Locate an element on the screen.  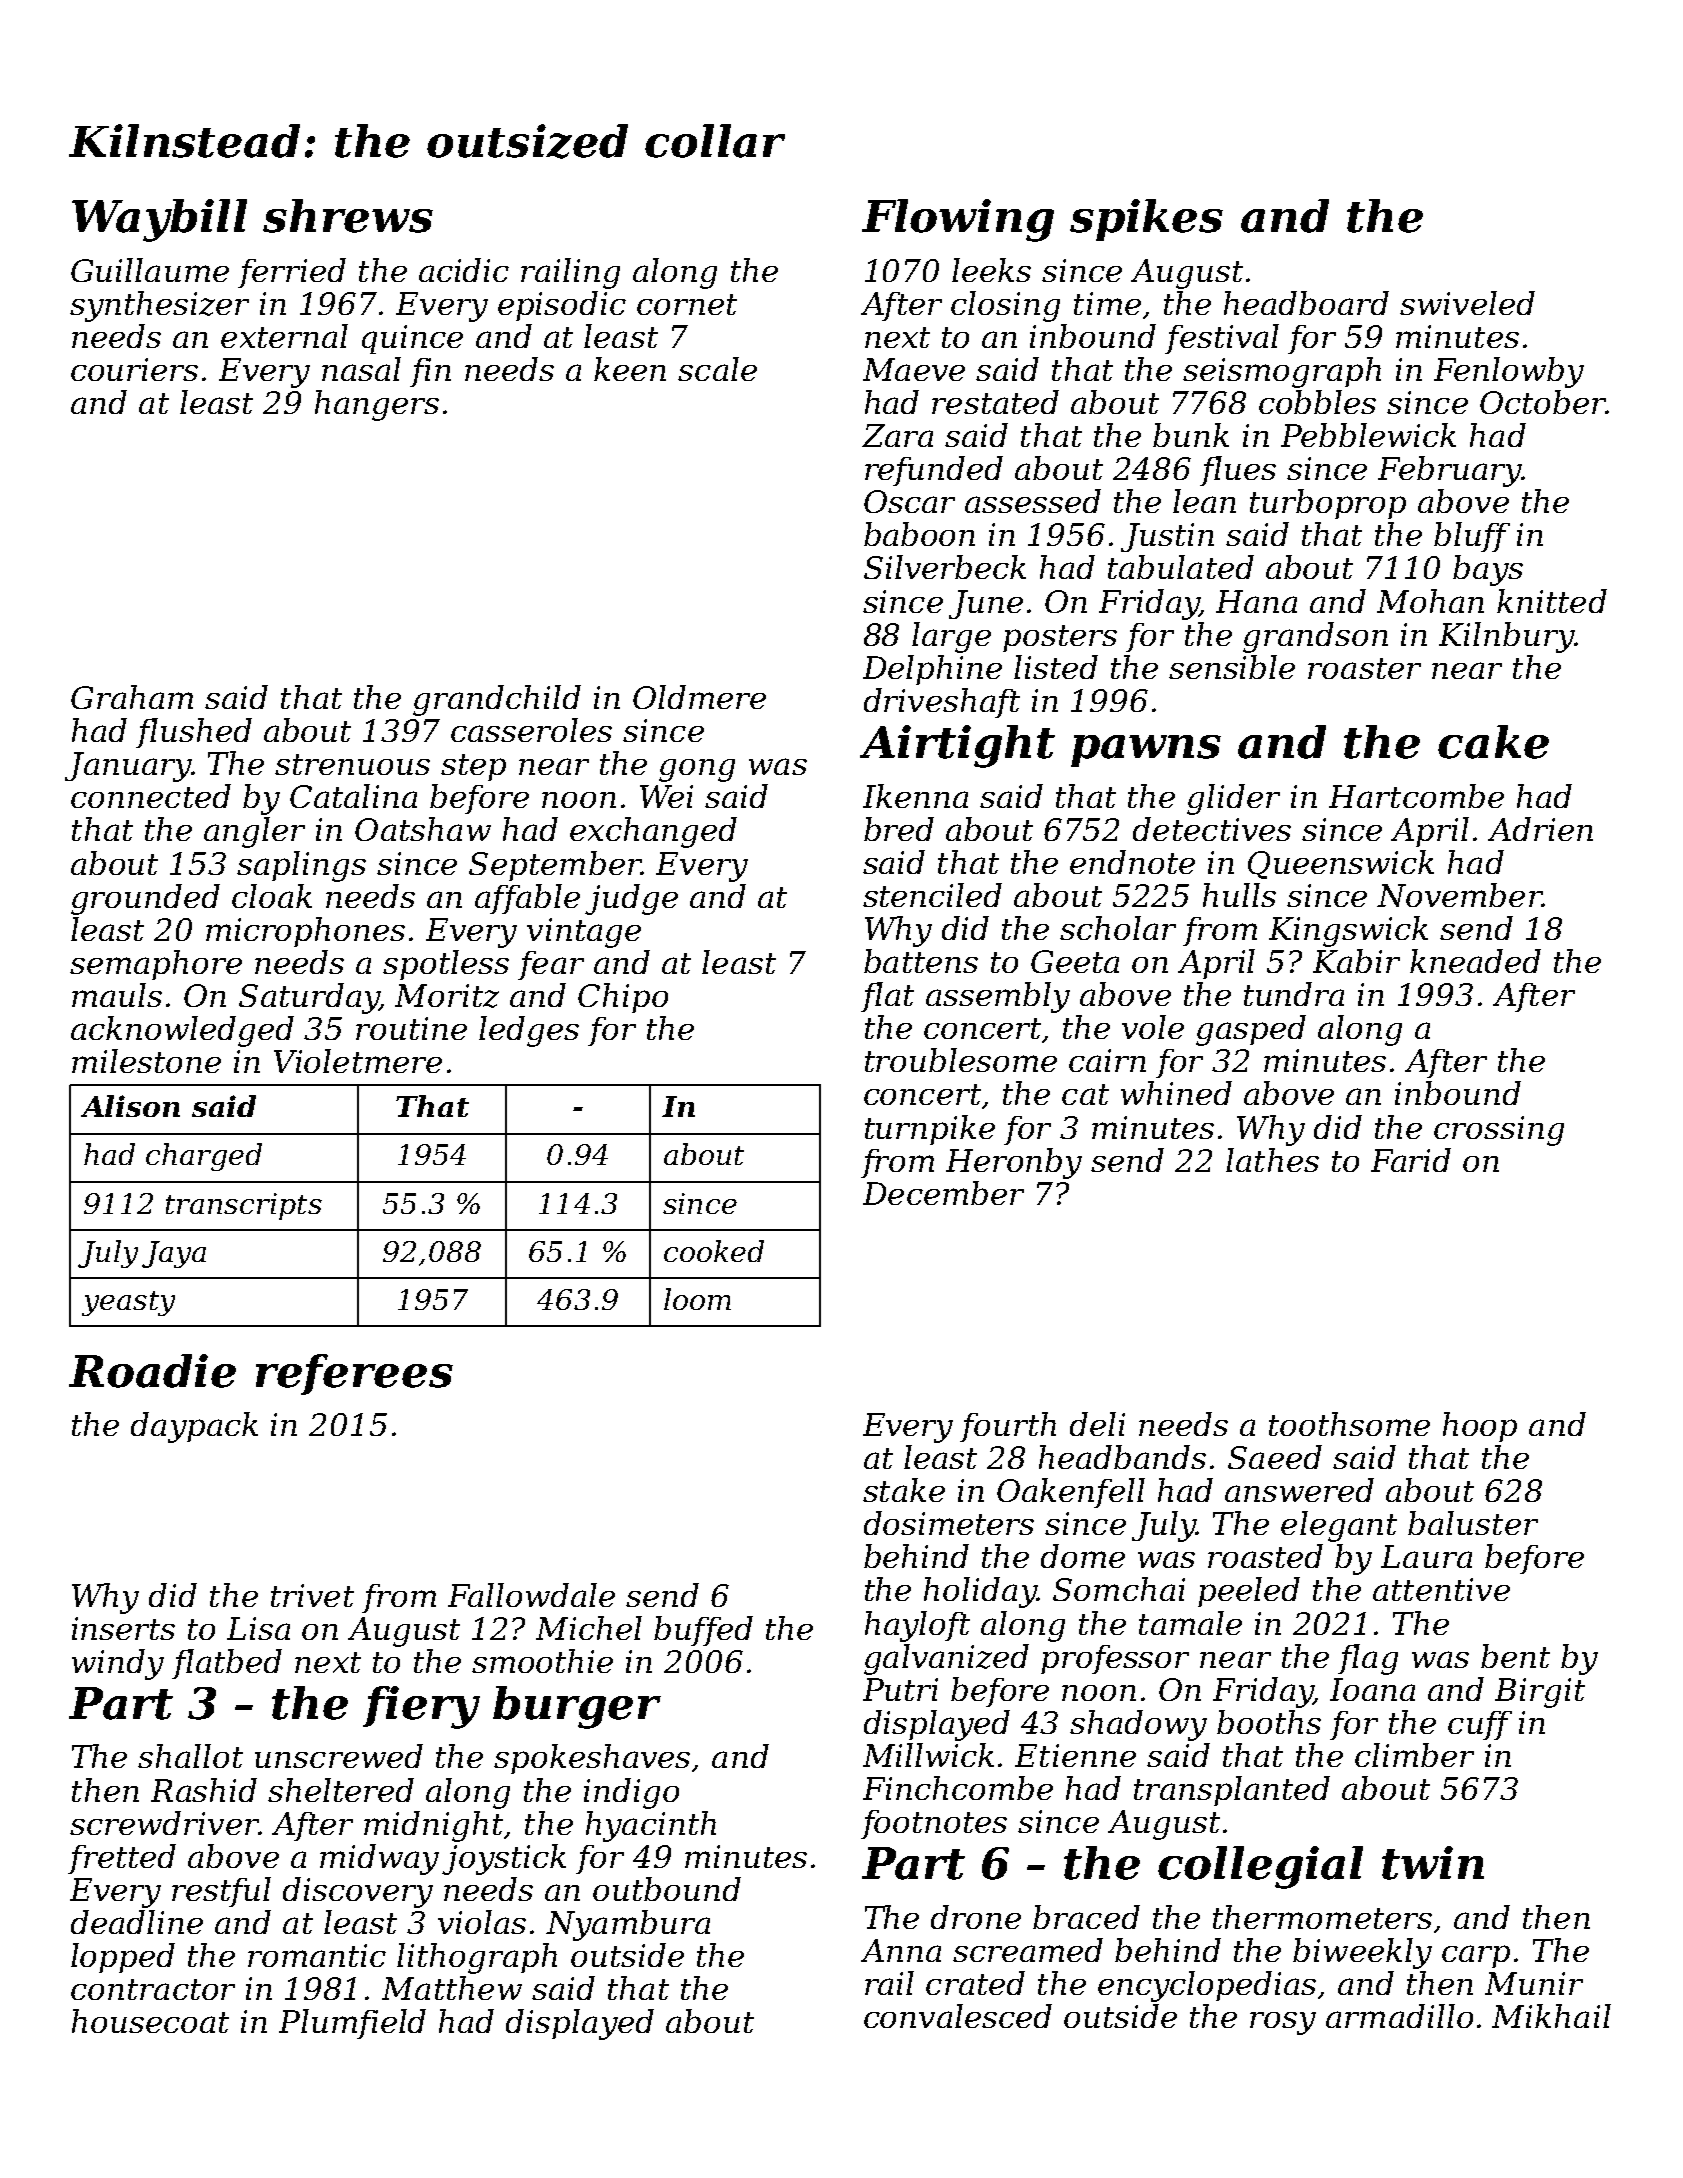
fiery is located at coordinates (421, 1707).
